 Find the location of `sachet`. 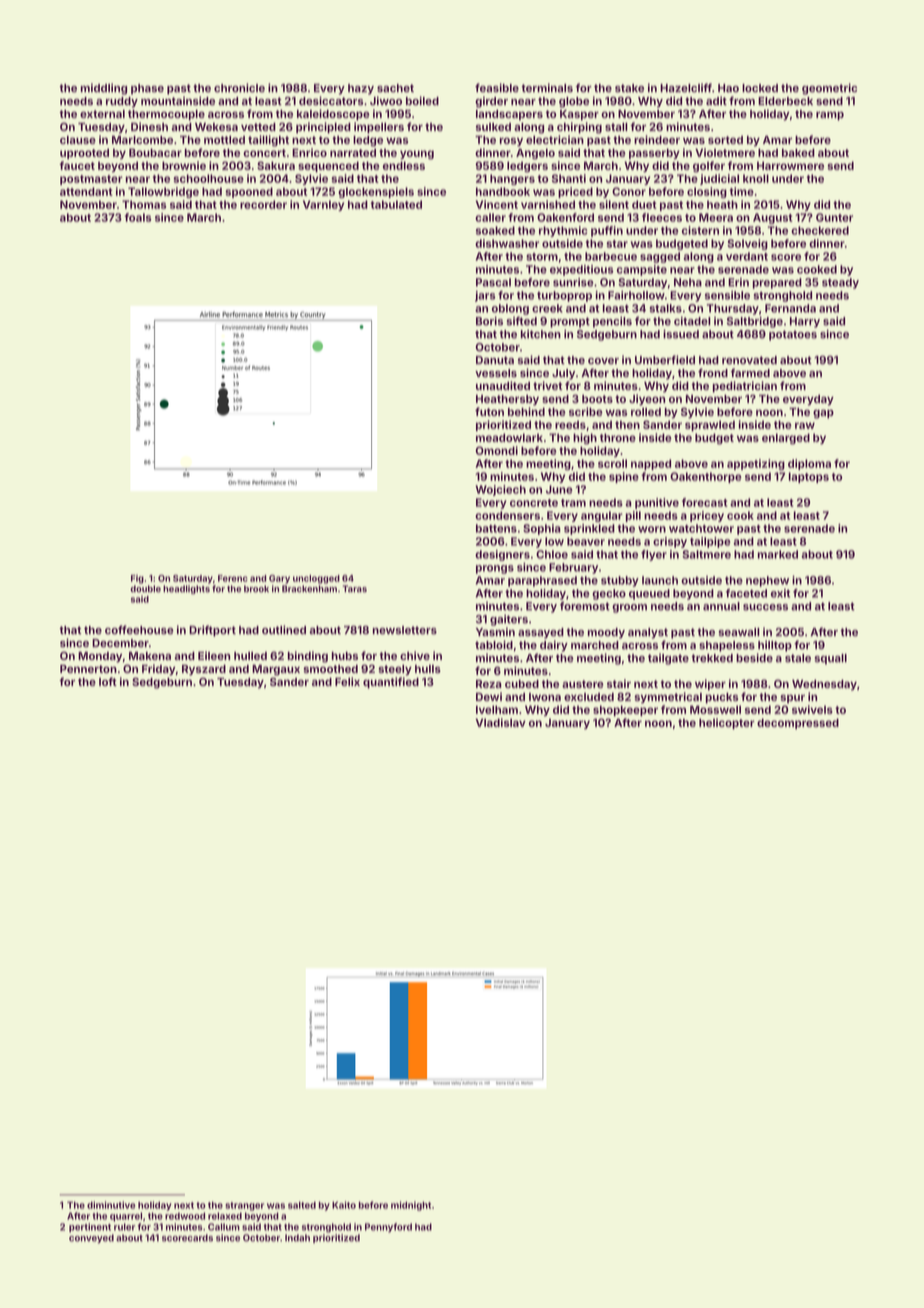

sachet is located at coordinates (395, 88).
